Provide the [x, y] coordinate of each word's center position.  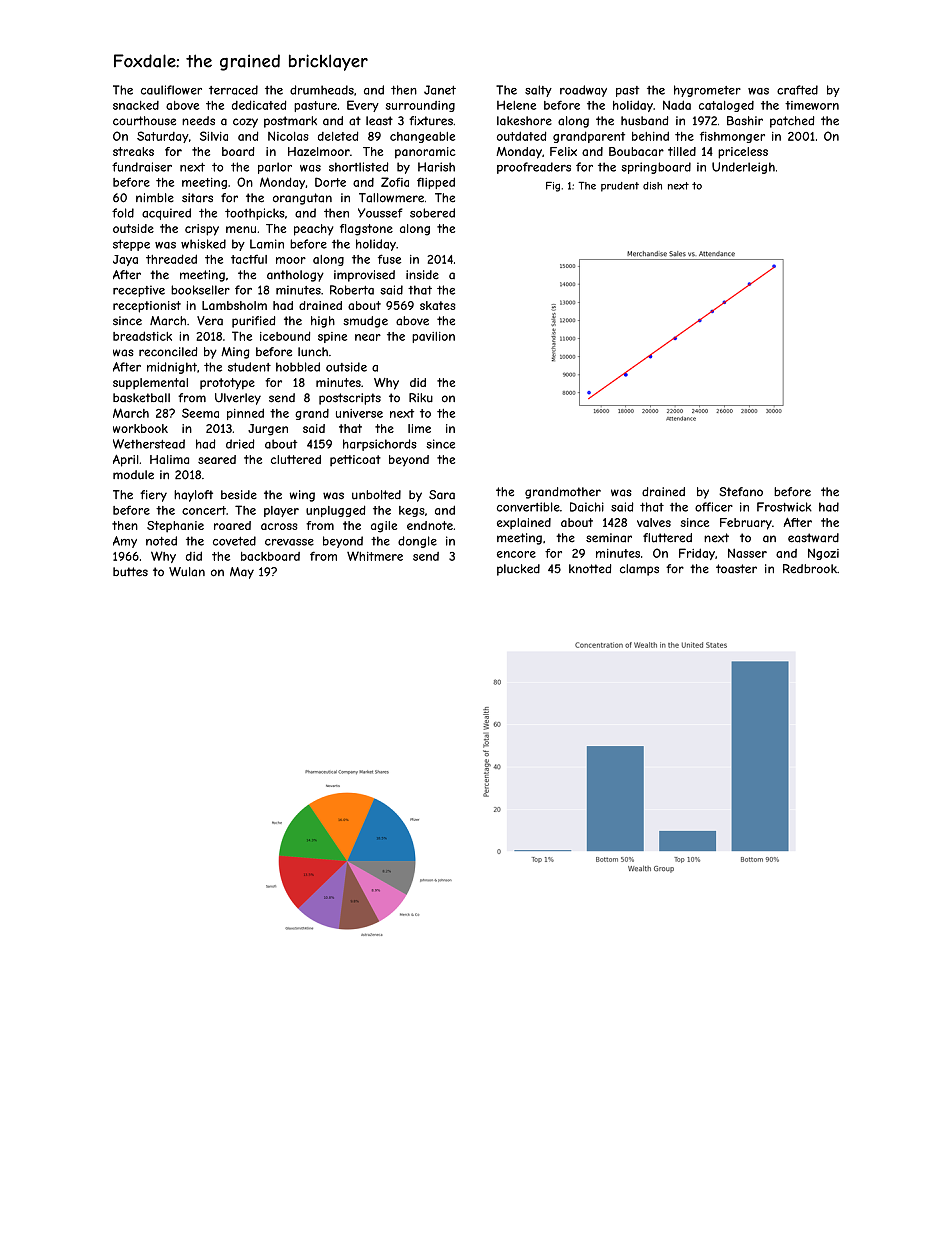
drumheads [322, 90]
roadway [583, 91]
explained [524, 524]
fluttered [667, 538]
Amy [125, 542]
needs [198, 121]
